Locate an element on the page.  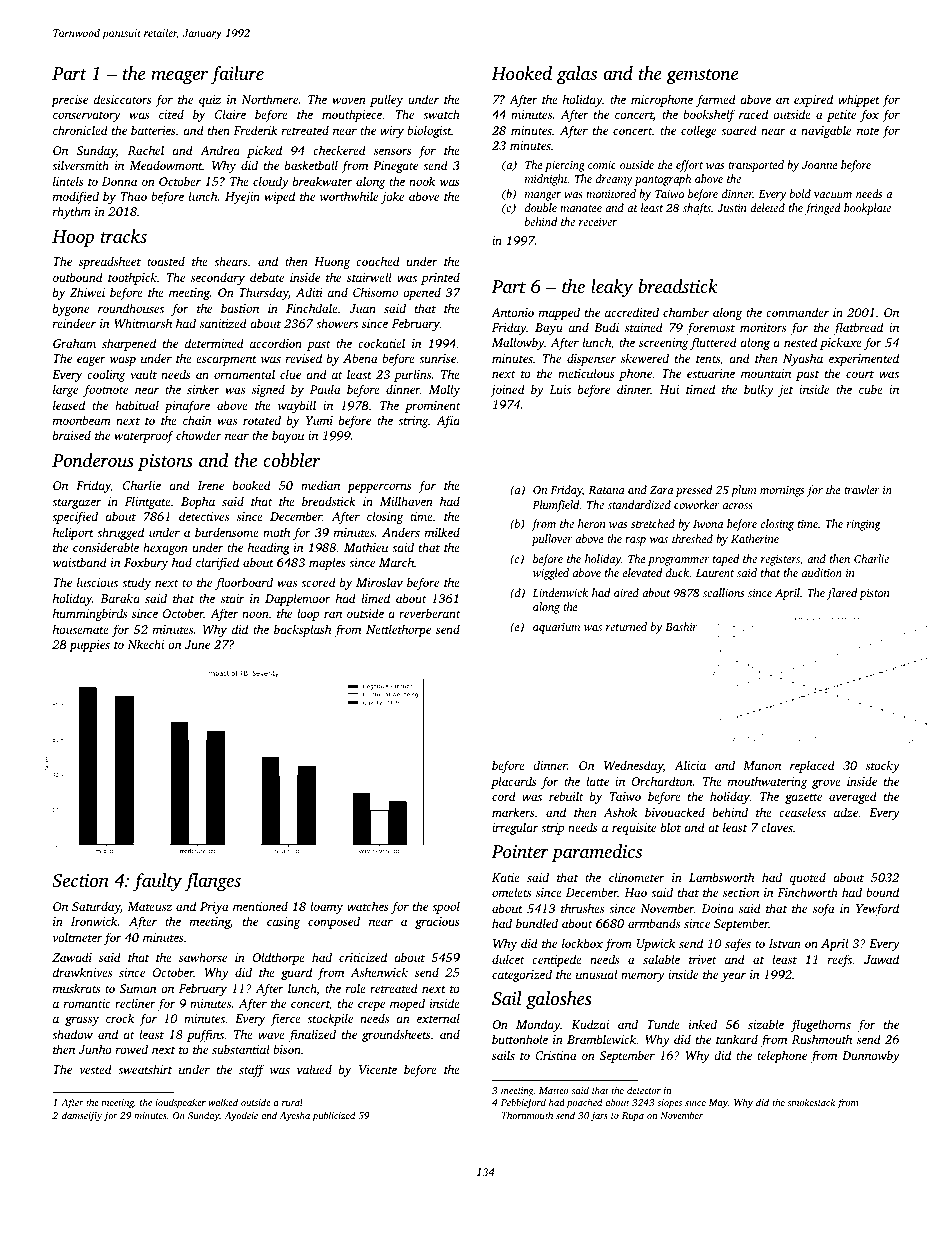
bookplate is located at coordinates (867, 209).
